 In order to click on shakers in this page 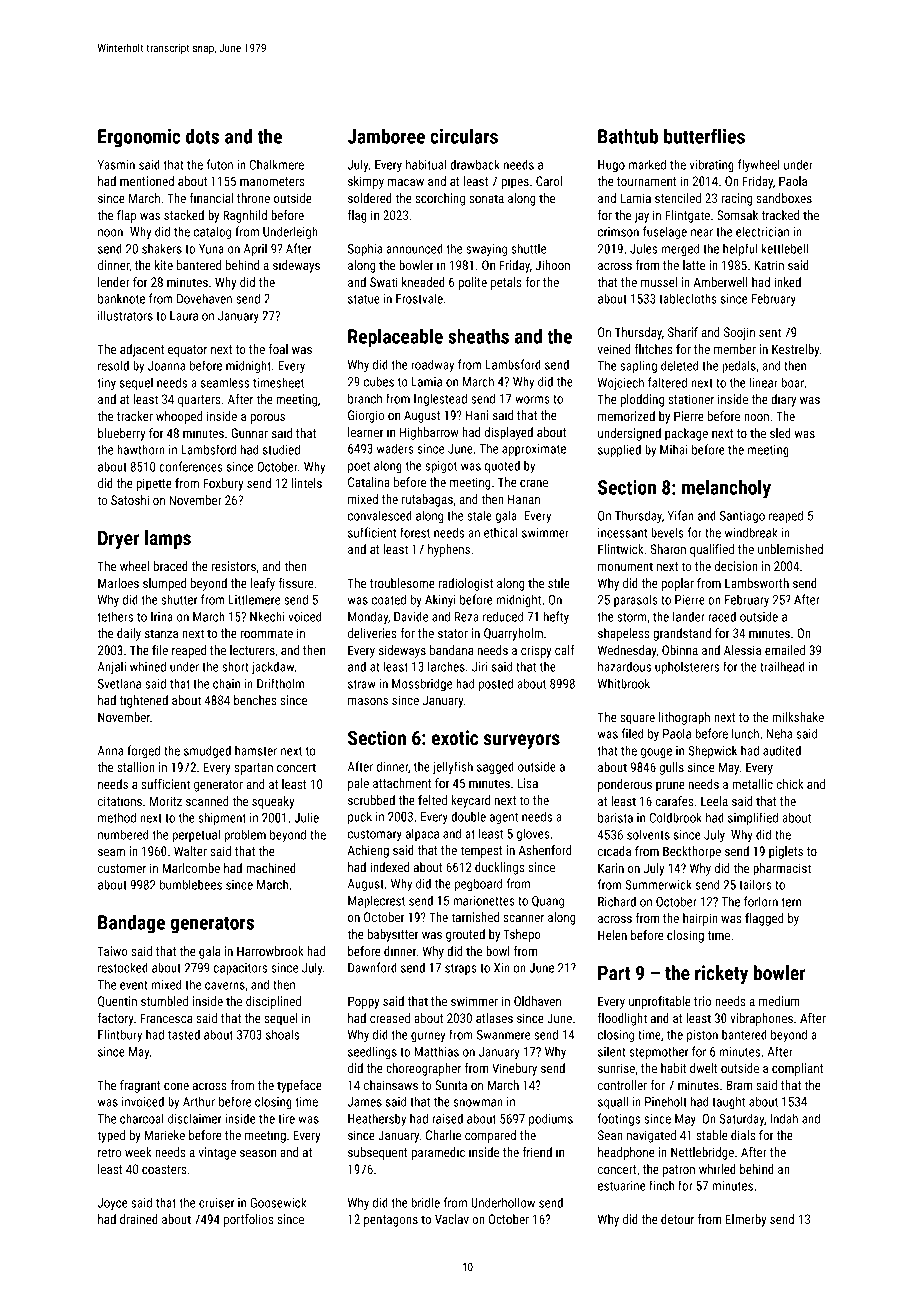, I will do `click(162, 248)`.
